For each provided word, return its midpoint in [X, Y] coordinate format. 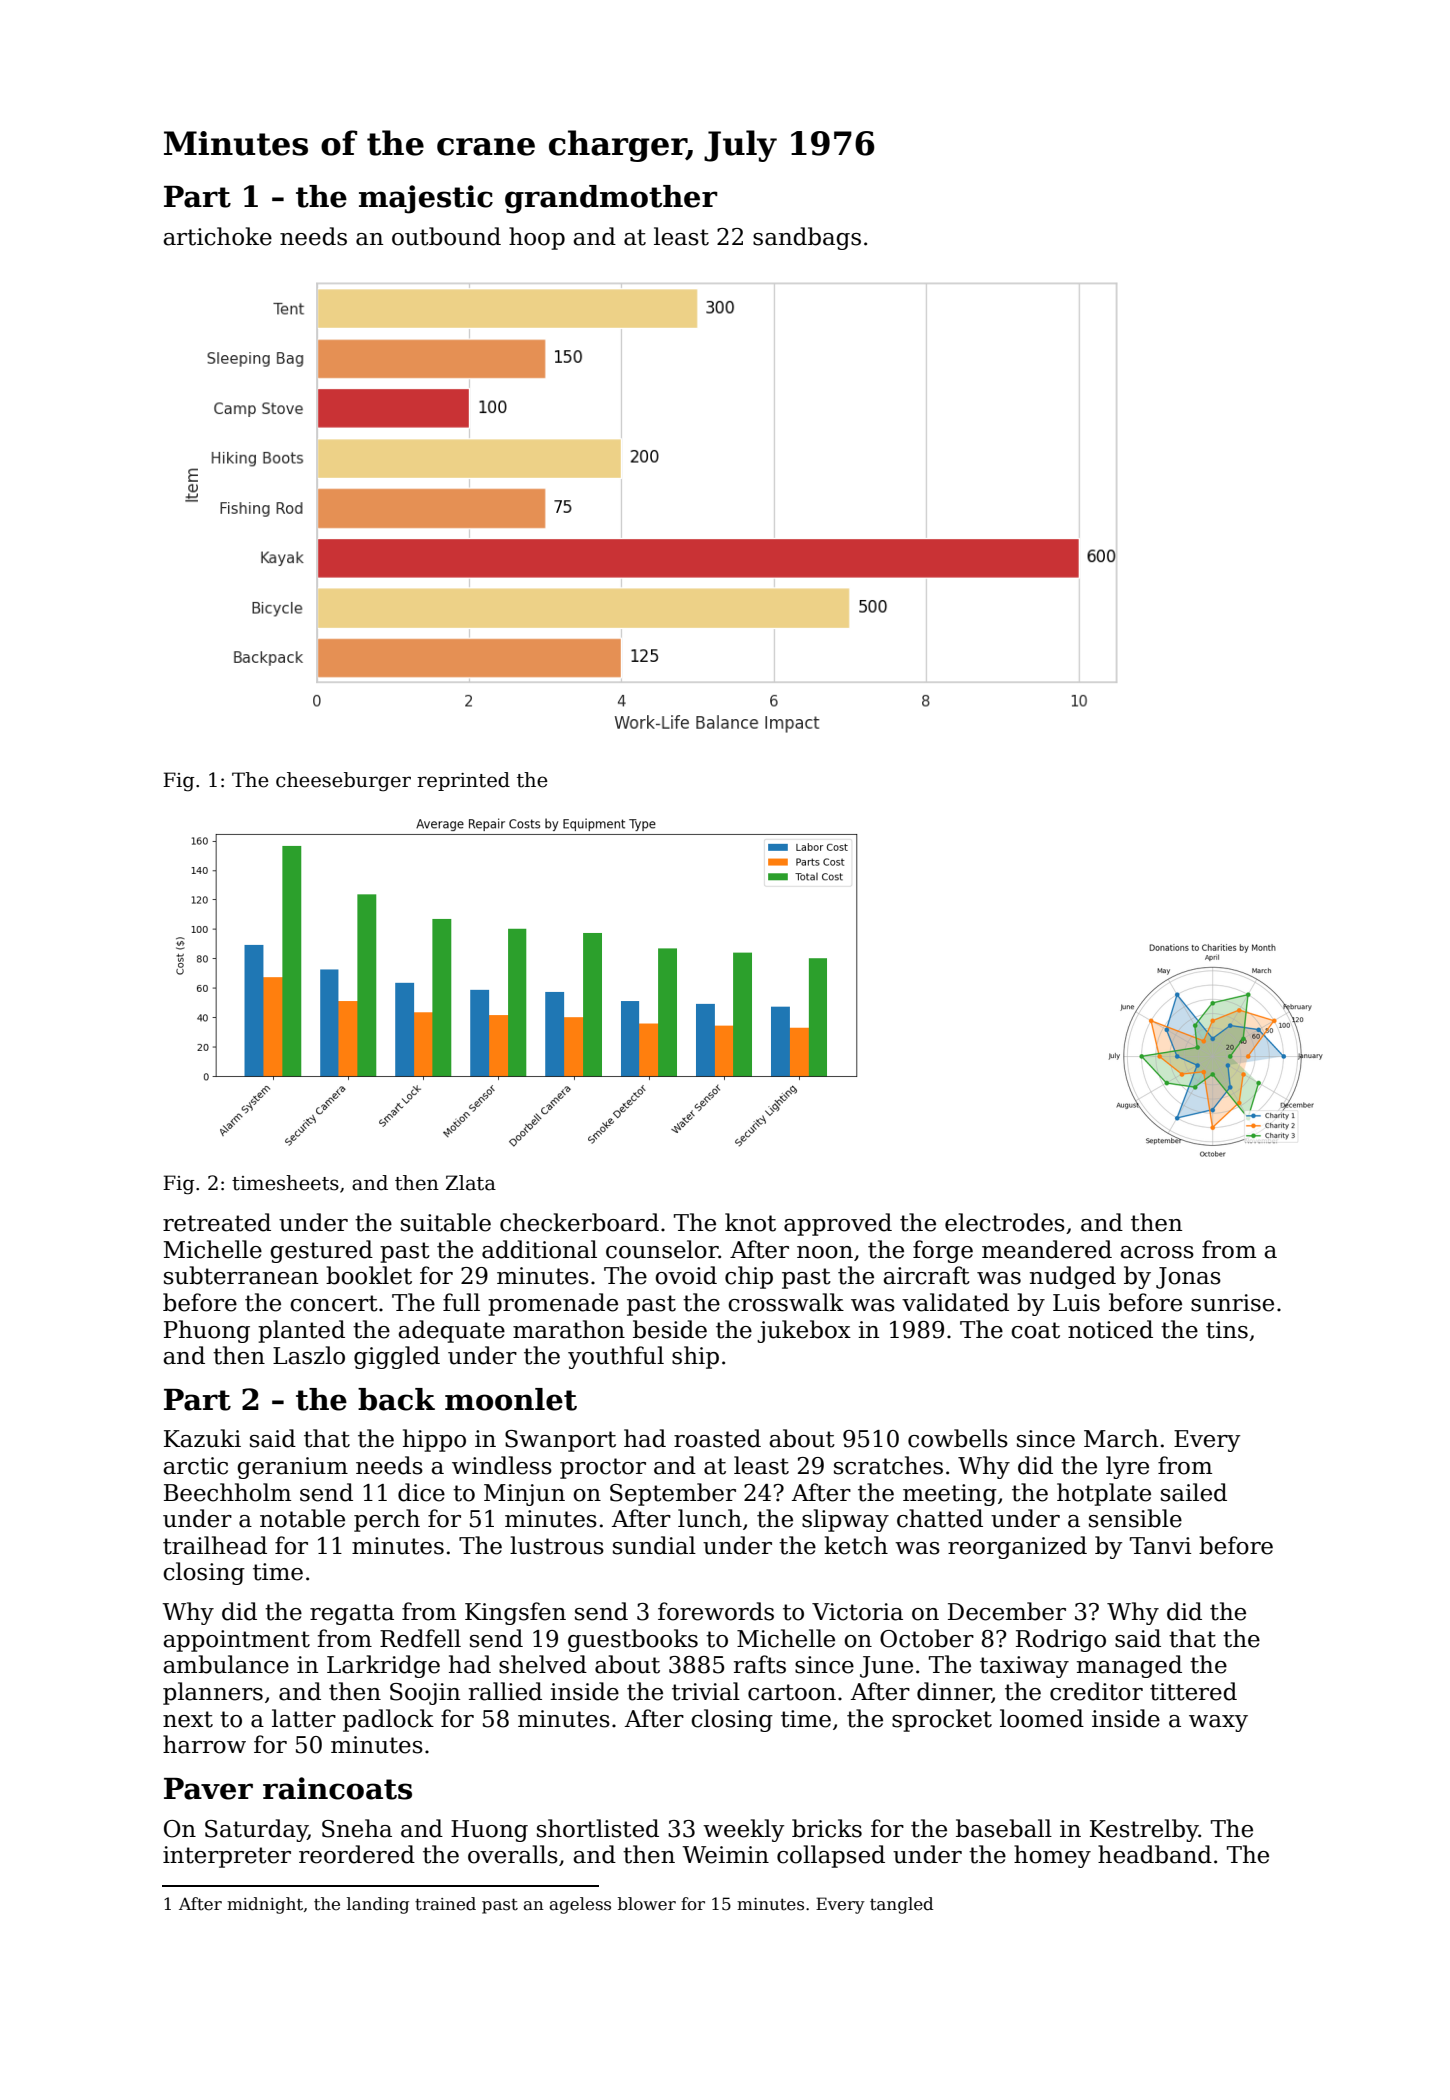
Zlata [471, 1183]
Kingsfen [515, 1613]
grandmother [611, 199]
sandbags [807, 238]
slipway [845, 1520]
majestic [426, 199]
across [1157, 1252]
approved [838, 1224]
